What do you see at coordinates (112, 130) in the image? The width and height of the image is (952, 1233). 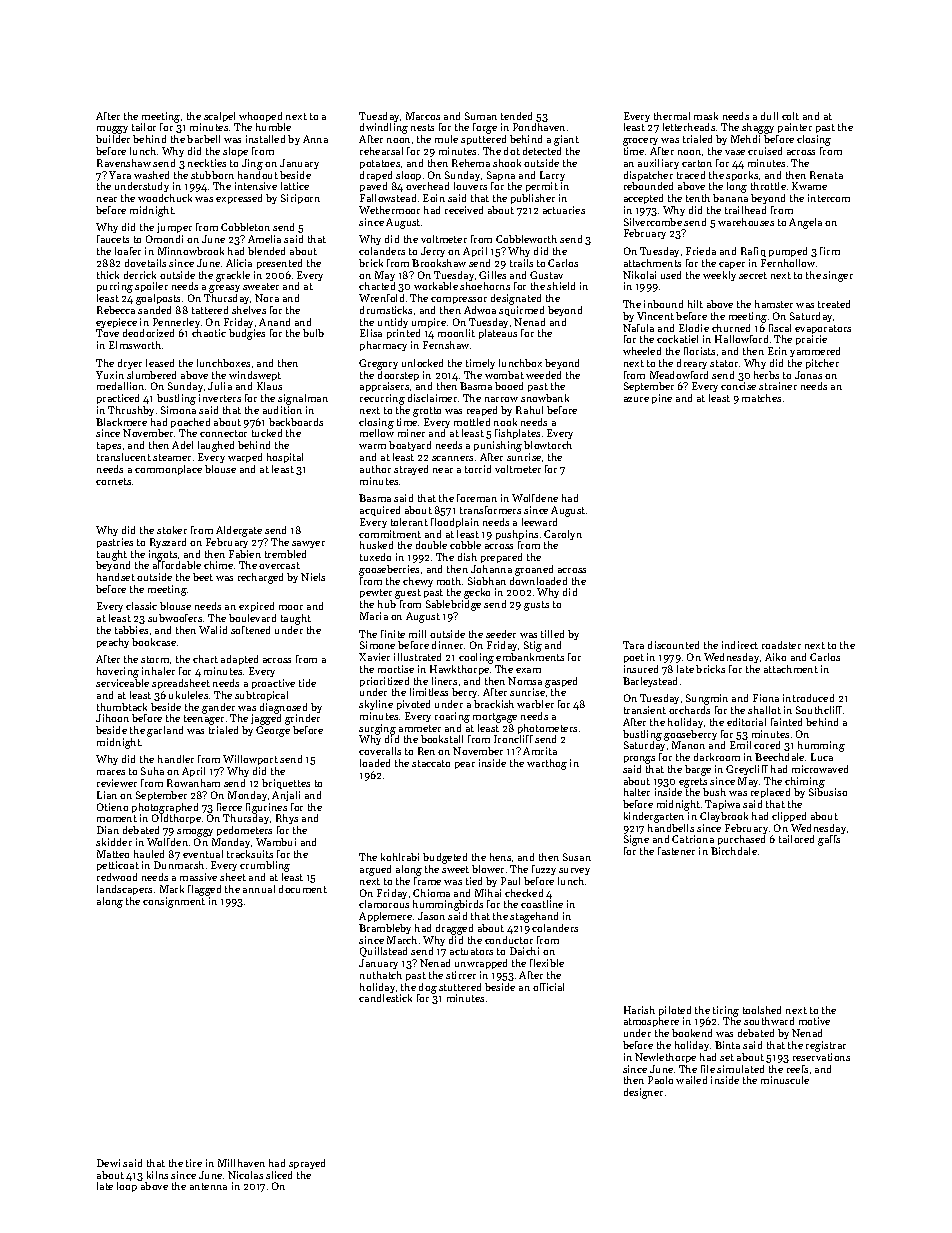 I see `muggy` at bounding box center [112, 130].
